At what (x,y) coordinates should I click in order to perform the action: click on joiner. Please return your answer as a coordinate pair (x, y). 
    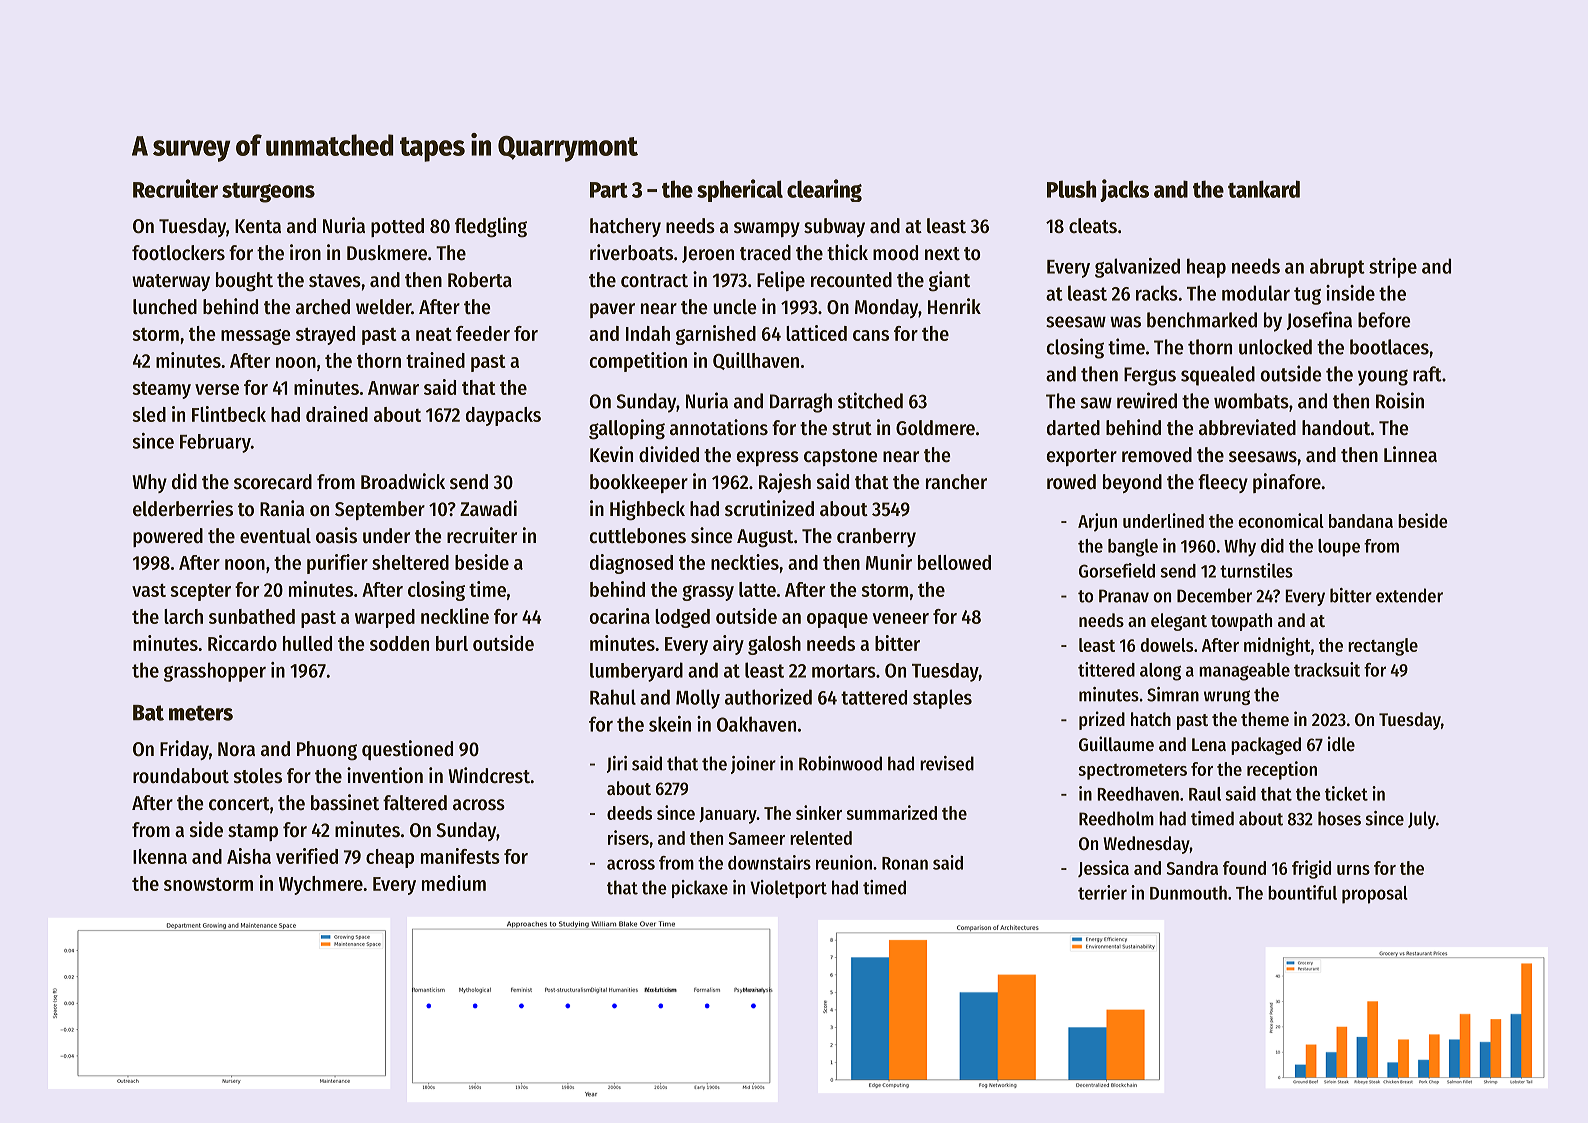
    Looking at the image, I should click on (753, 765).
